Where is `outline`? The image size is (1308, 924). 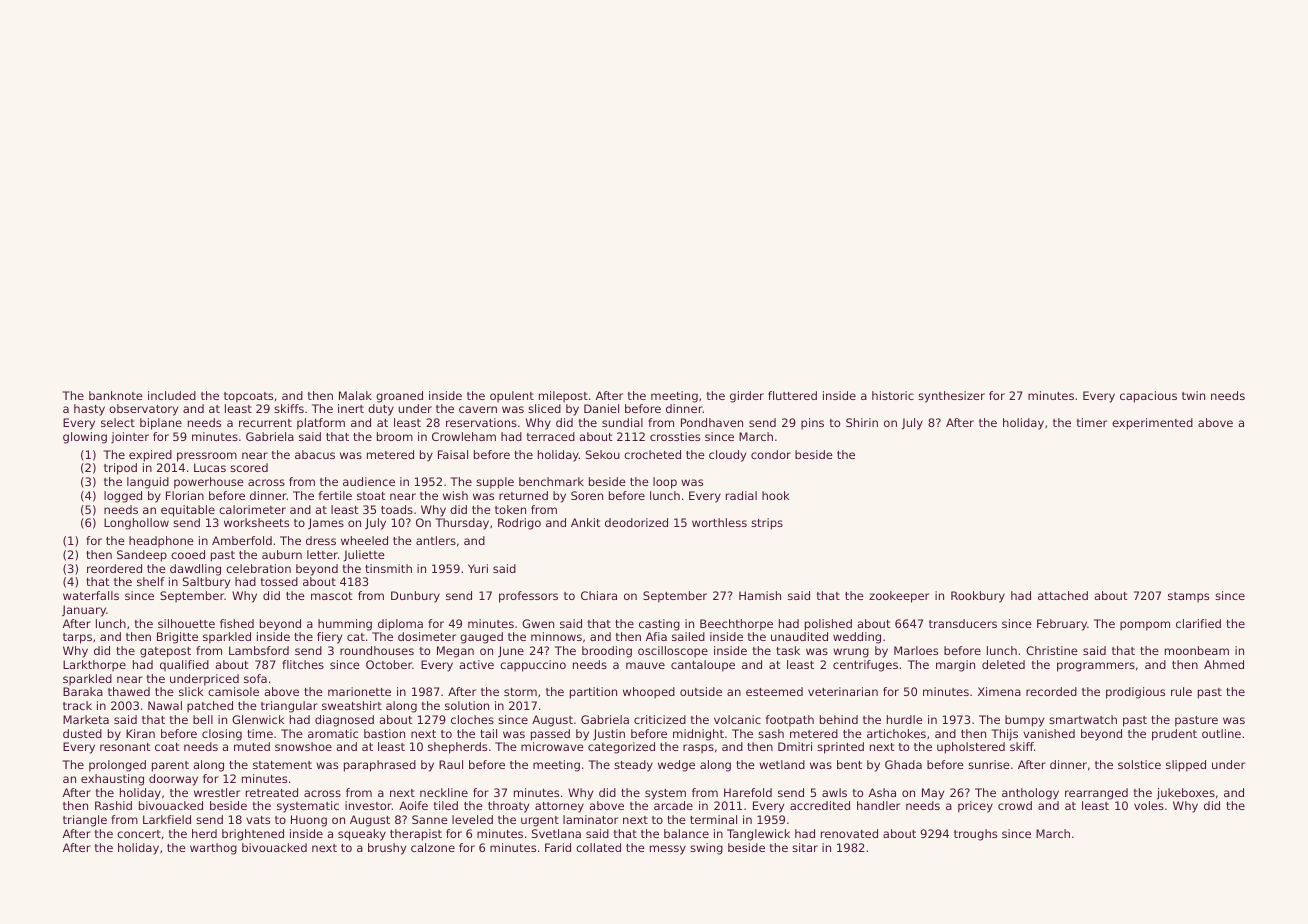
outline is located at coordinates (1221, 733).
